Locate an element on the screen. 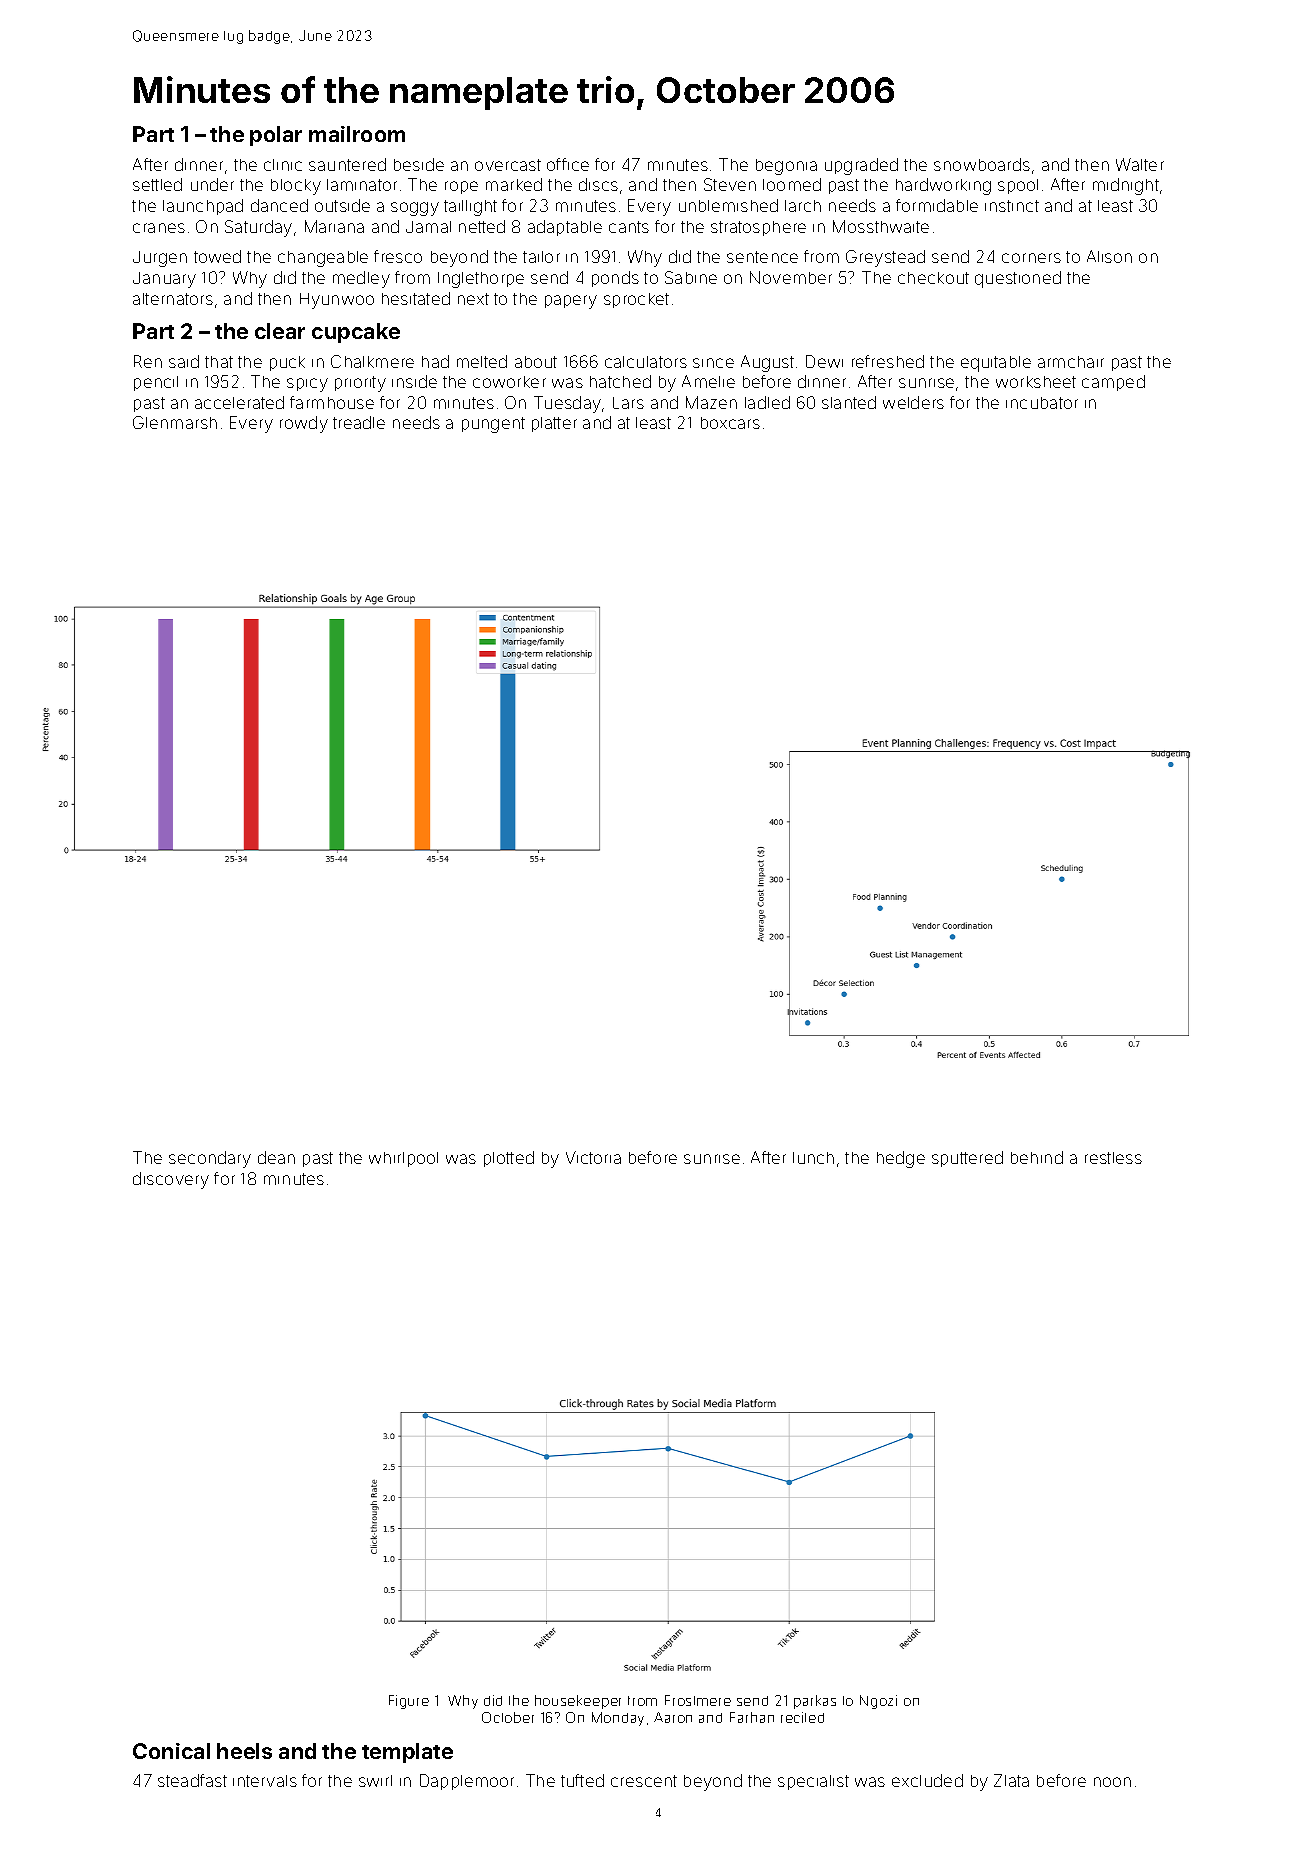 Image resolution: width=1308 pixels, height=1849 pixels. boxcars is located at coordinates (730, 423).
